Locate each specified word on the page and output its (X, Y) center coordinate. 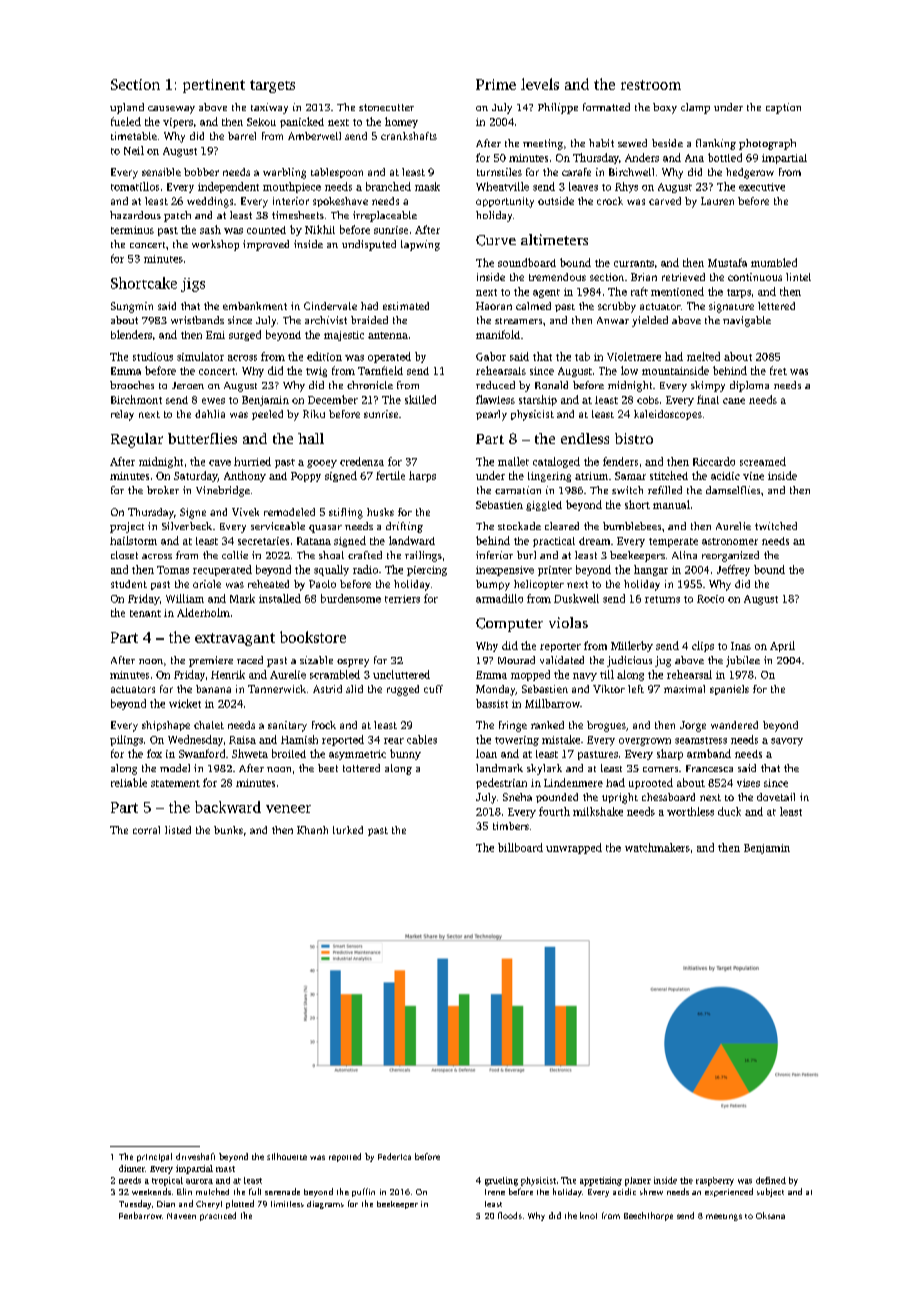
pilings (126, 740)
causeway (171, 110)
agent (546, 293)
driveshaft (195, 1156)
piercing (427, 571)
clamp (695, 108)
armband (709, 753)
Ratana (314, 541)
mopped (530, 675)
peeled (267, 415)
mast (225, 1169)
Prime (496, 84)
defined (771, 1180)
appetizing (601, 1181)
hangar (651, 570)
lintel (798, 277)
